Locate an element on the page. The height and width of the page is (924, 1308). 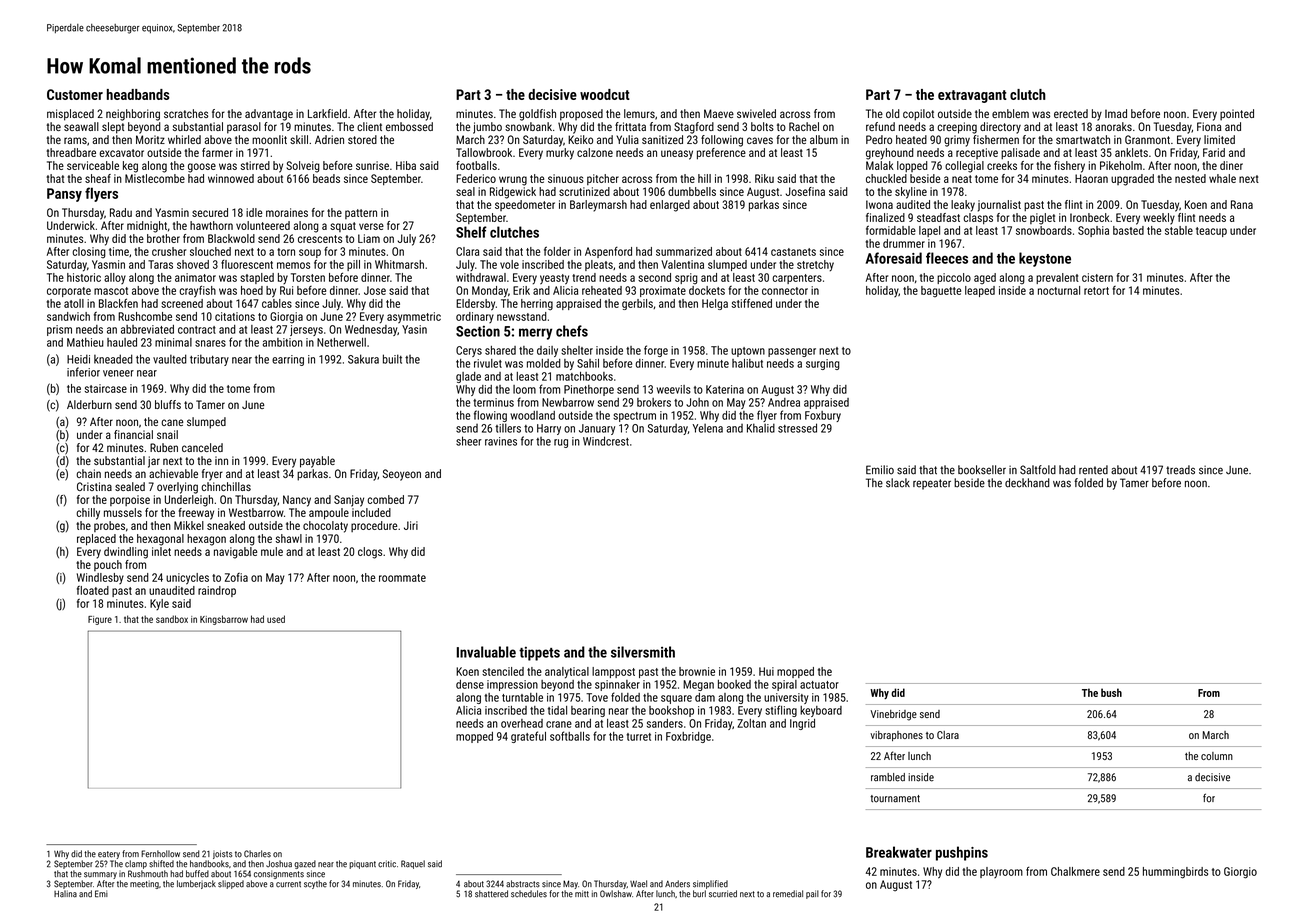
halibut is located at coordinates (747, 363).
